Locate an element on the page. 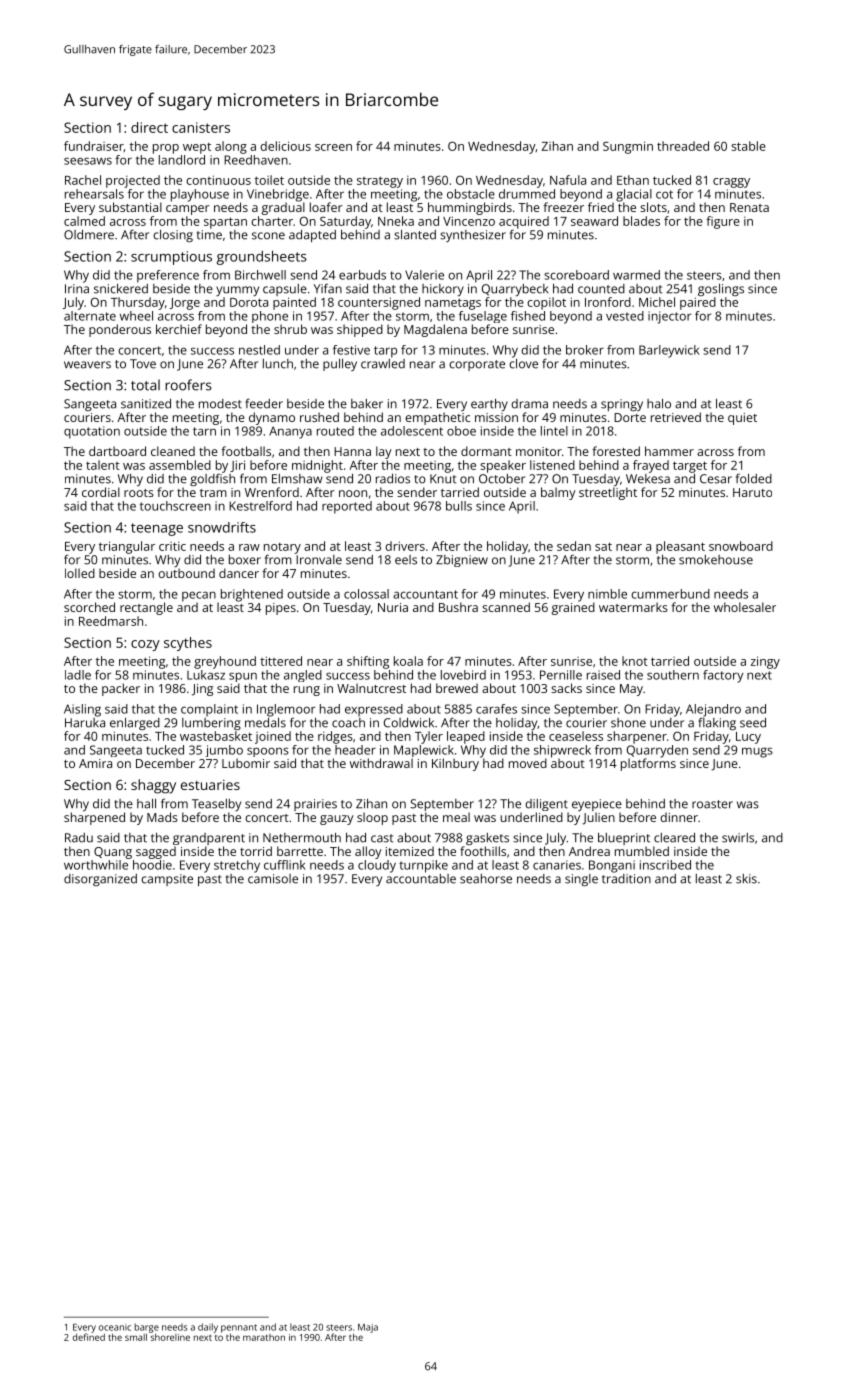  Bushra is located at coordinates (458, 607).
